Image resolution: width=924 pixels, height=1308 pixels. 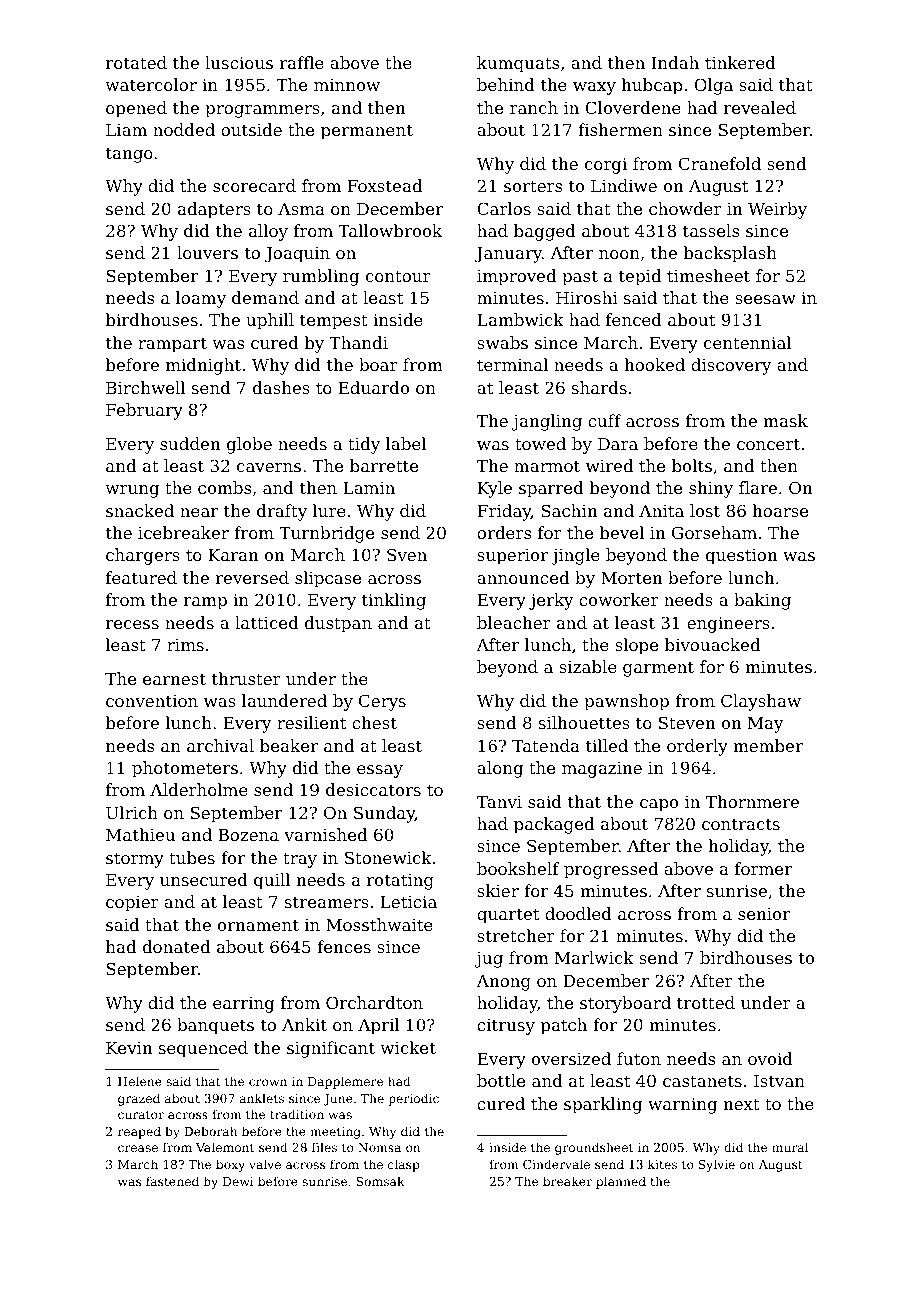 I want to click on louvers, so click(x=207, y=252).
